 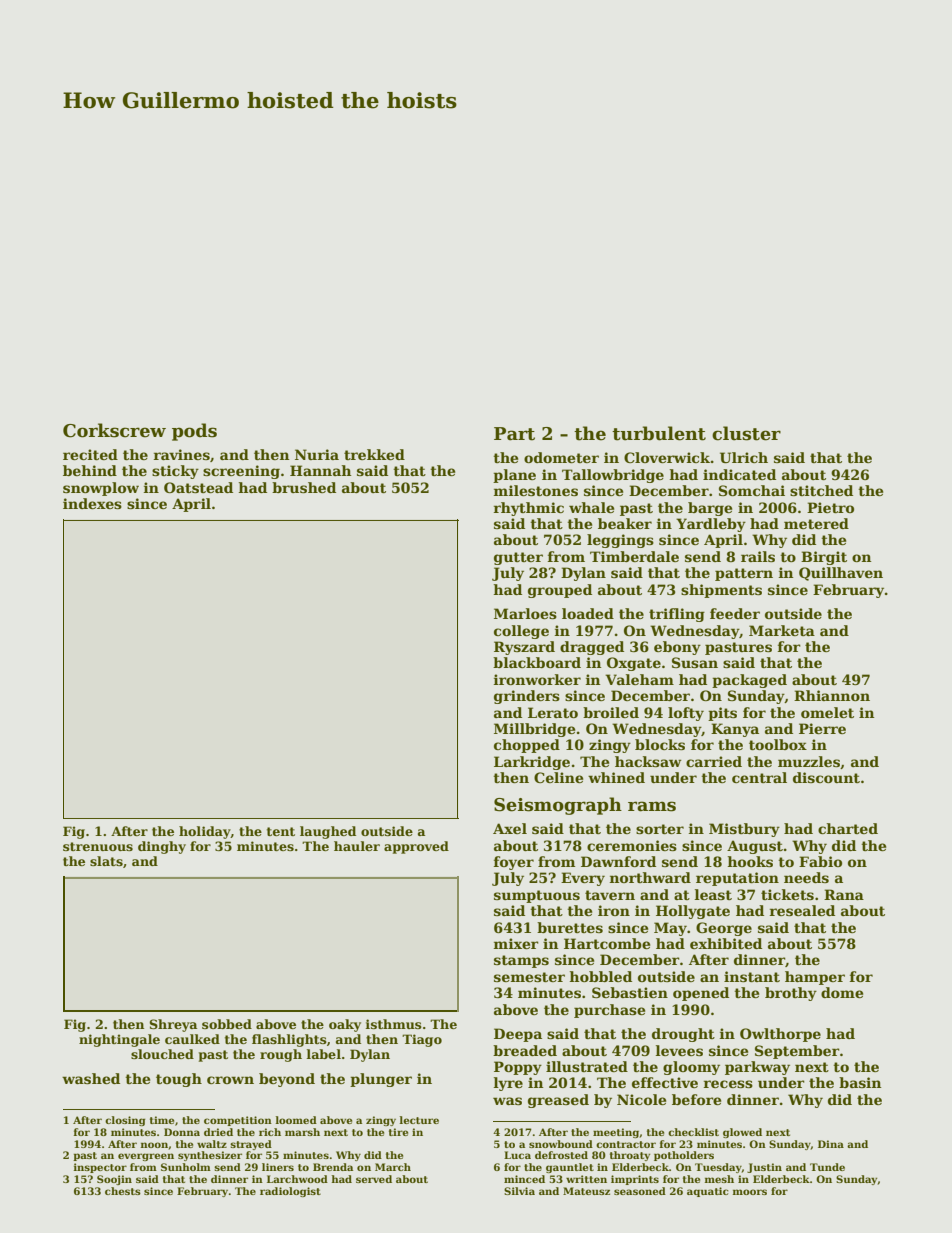 What do you see at coordinates (561, 1155) in the image?
I see `defrosted` at bounding box center [561, 1155].
